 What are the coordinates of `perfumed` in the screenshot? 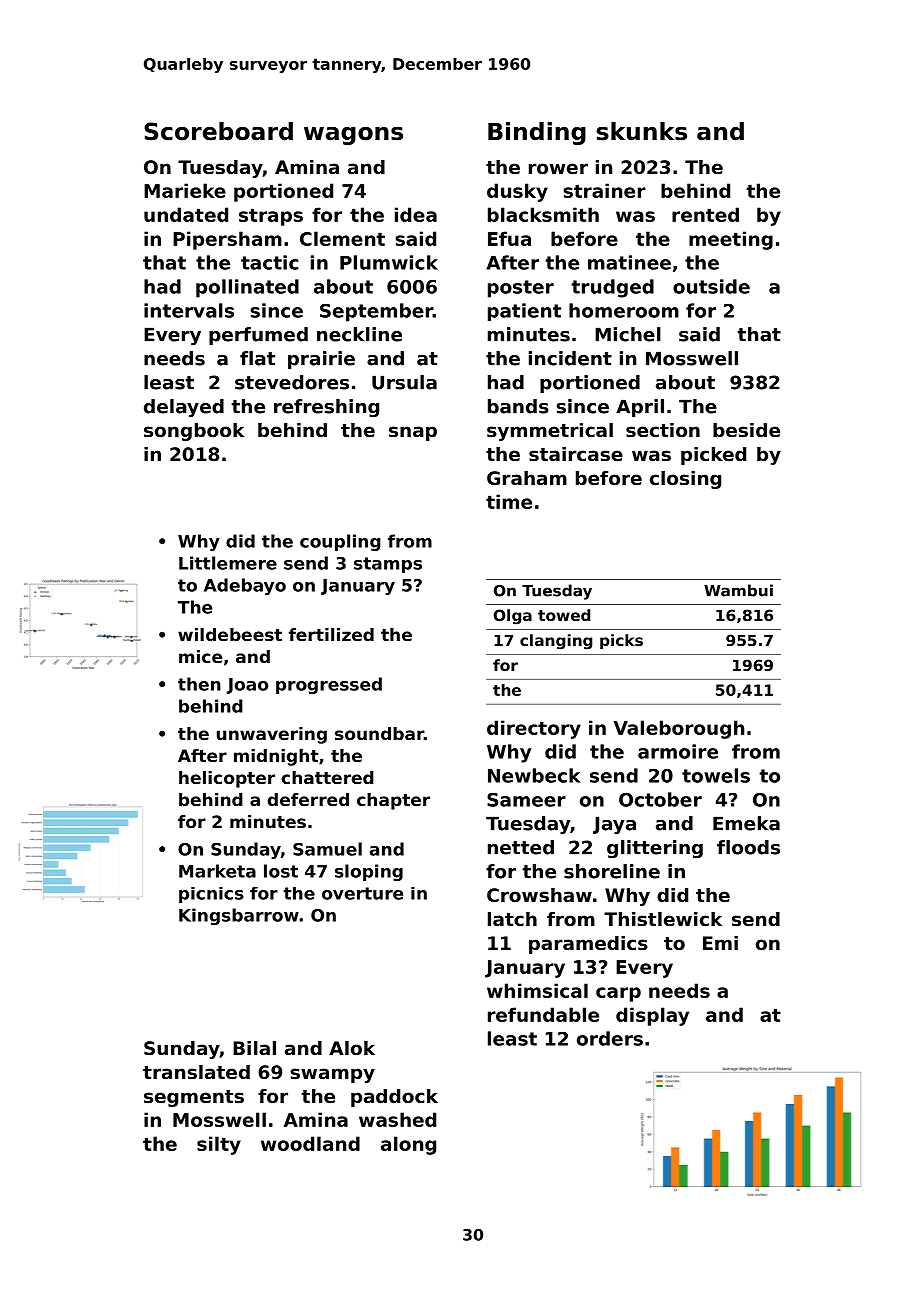 It's located at (258, 336).
